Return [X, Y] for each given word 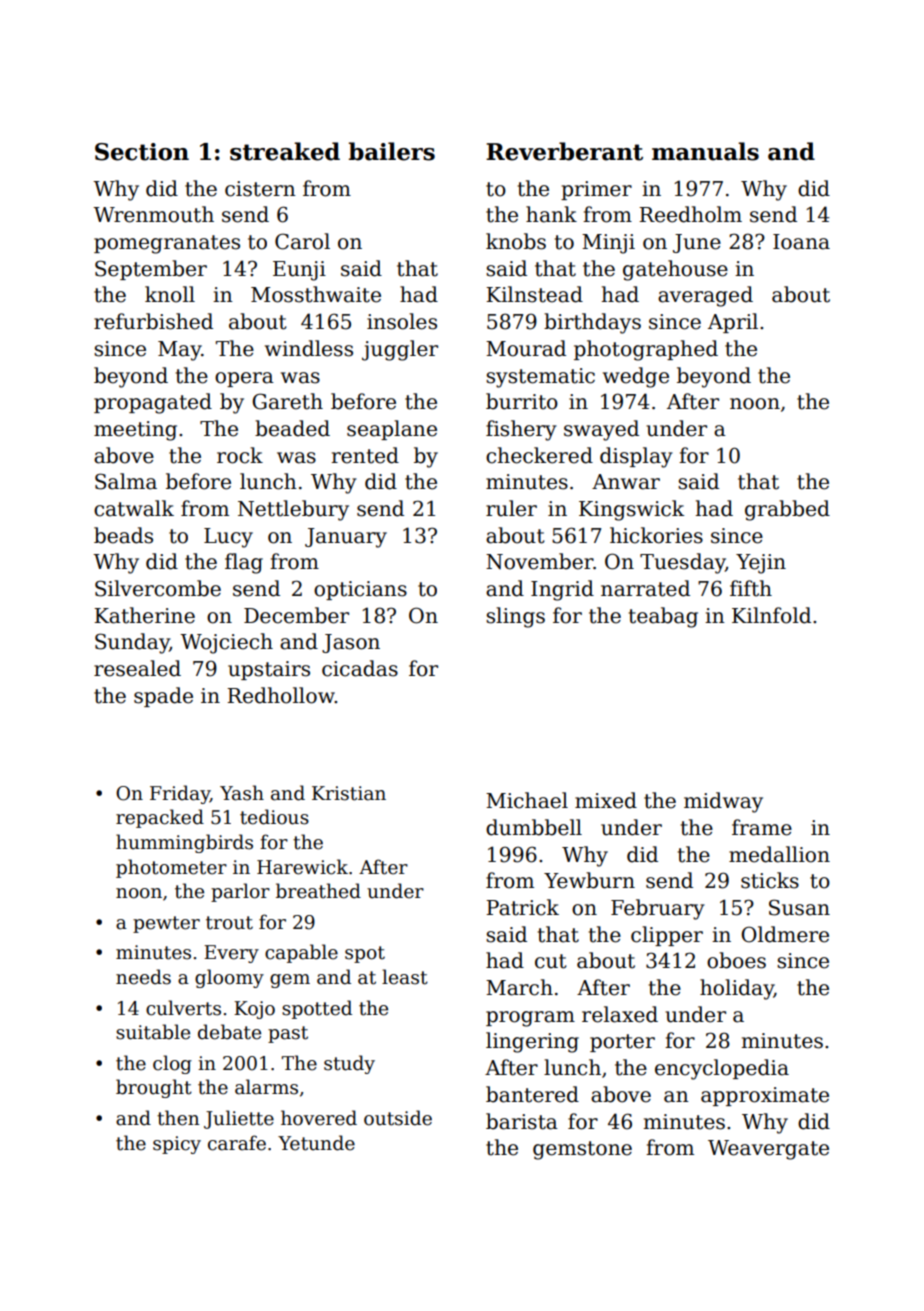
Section [142, 152]
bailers [392, 151]
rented [365, 455]
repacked [160, 818]
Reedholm [690, 214]
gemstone [582, 1150]
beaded [292, 428]
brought [154, 1088]
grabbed [787, 510]
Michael [527, 800]
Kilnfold [771, 615]
